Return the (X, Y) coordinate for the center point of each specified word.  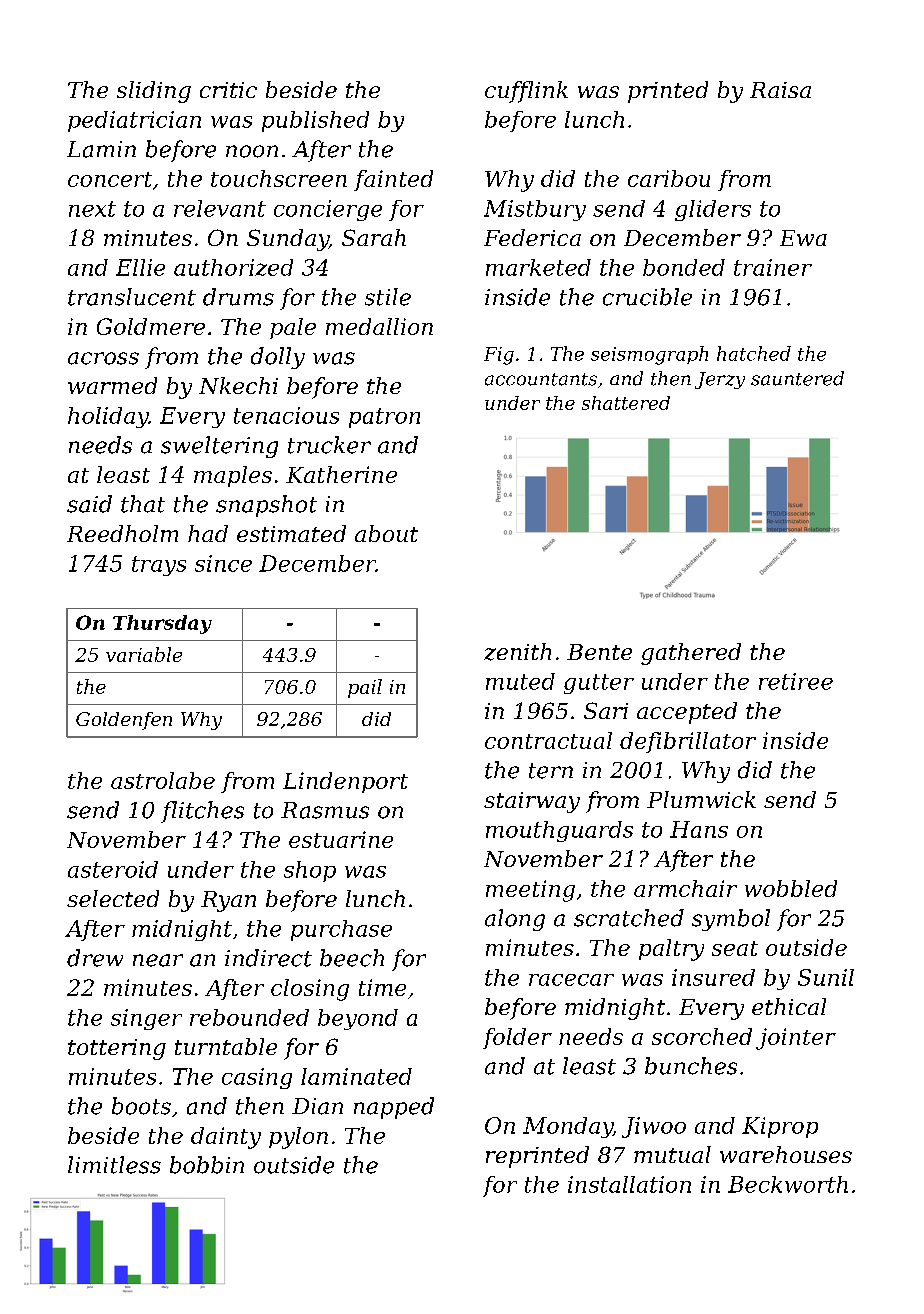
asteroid (113, 869)
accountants (541, 379)
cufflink (526, 92)
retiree (796, 681)
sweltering (219, 447)
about (386, 533)
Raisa (780, 90)
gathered (691, 654)
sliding (154, 92)
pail (365, 688)
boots (141, 1106)
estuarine (341, 839)
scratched (629, 918)
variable (144, 654)
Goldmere (151, 326)
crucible (647, 297)
